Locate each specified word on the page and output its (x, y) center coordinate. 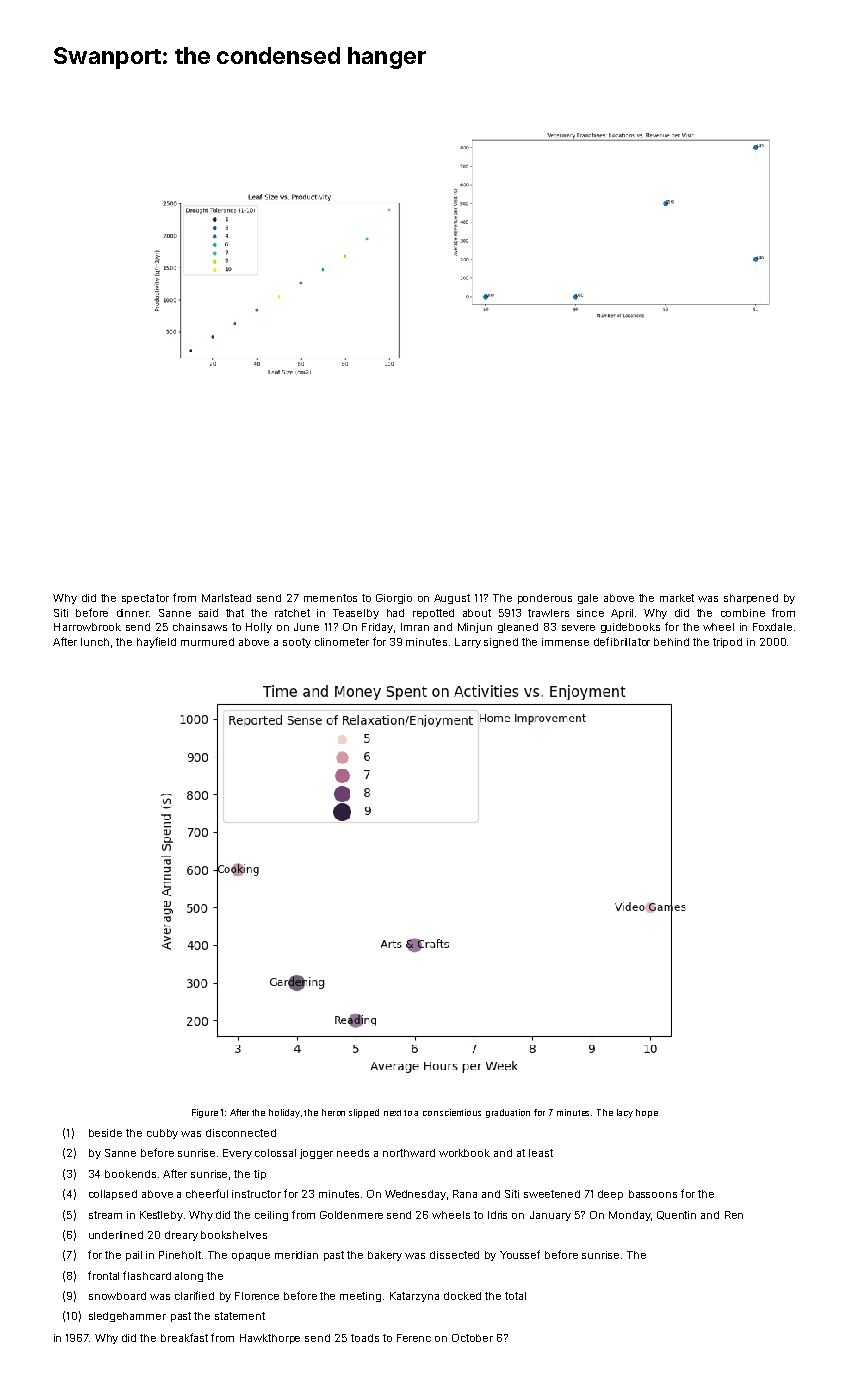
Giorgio (394, 599)
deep (610, 1195)
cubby (162, 1134)
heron (333, 1112)
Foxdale (772, 627)
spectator (145, 599)
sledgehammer (127, 1317)
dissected (454, 1255)
